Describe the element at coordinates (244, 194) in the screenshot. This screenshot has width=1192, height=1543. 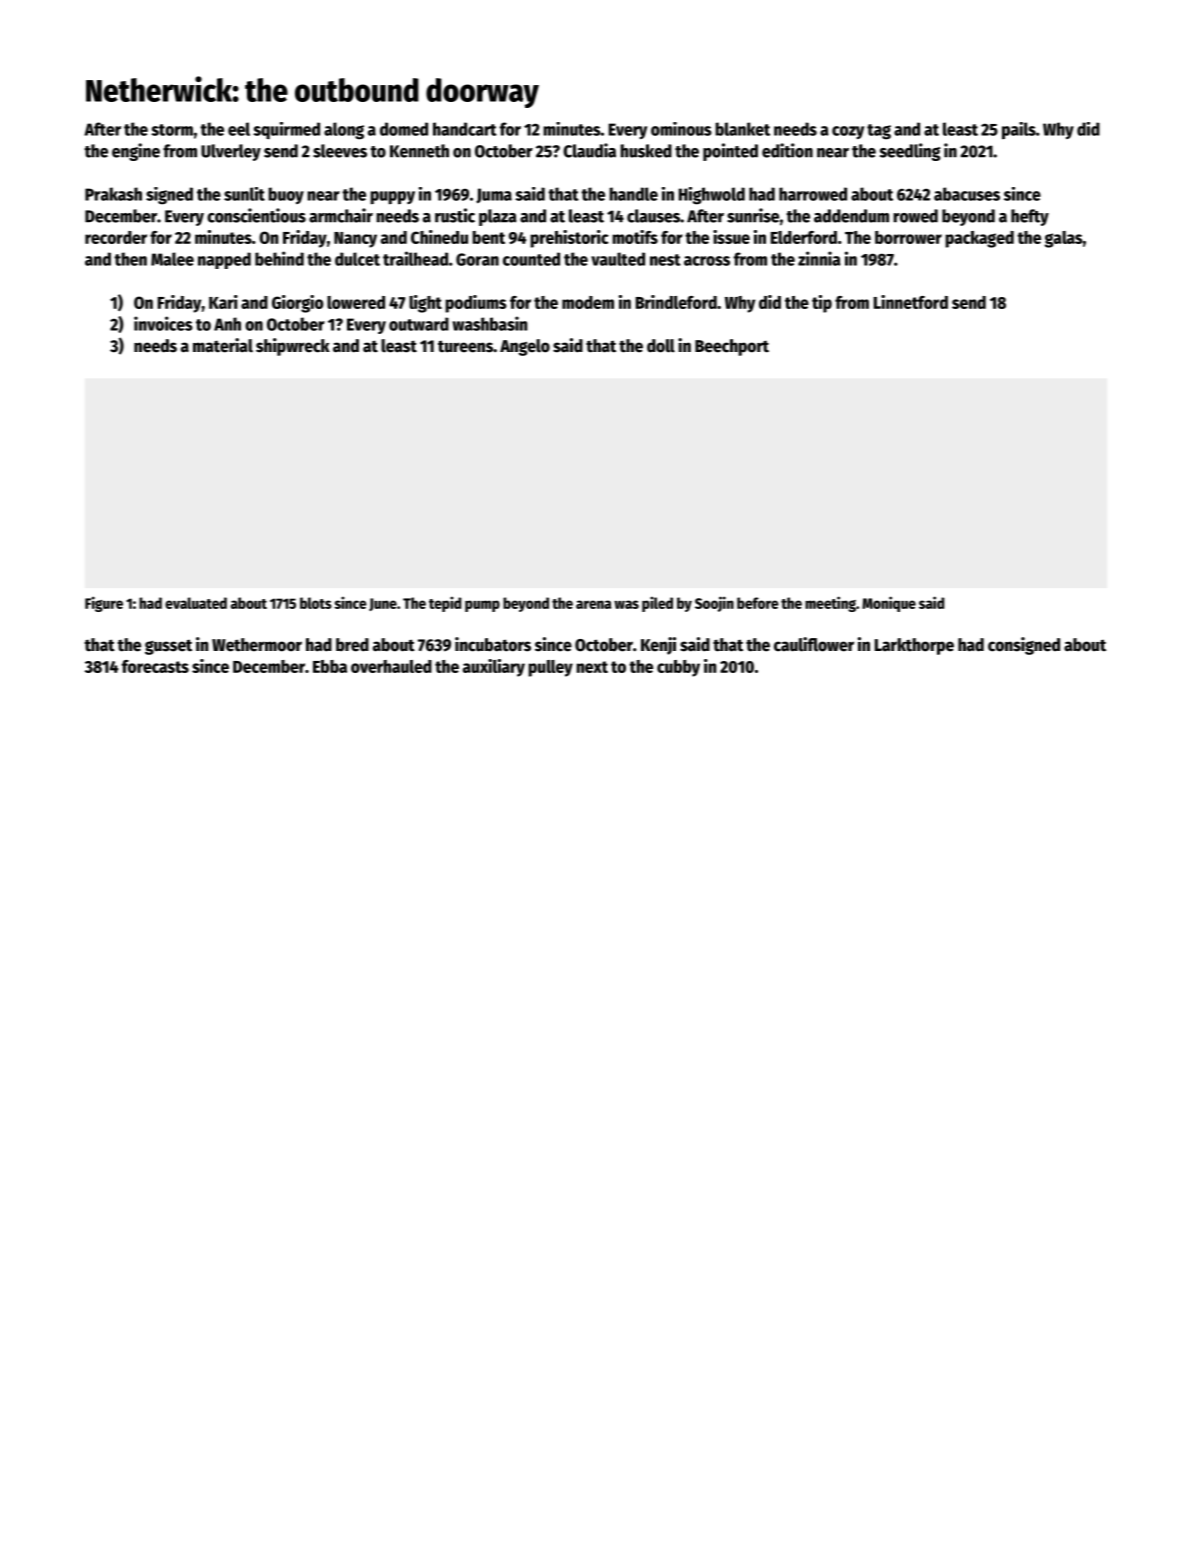
I see `sunlit` at that location.
